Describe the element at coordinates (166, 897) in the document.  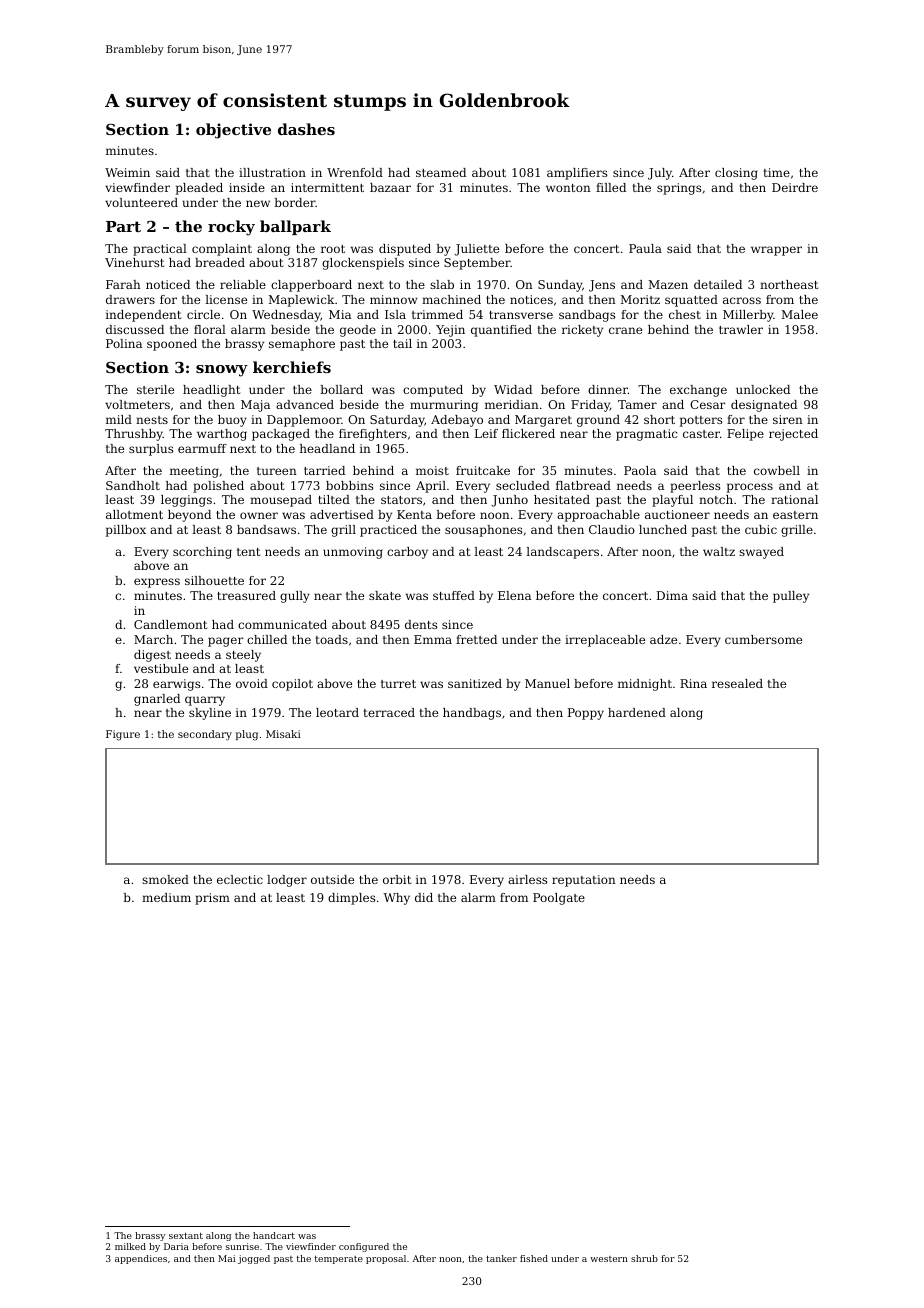
I see `medium` at that location.
